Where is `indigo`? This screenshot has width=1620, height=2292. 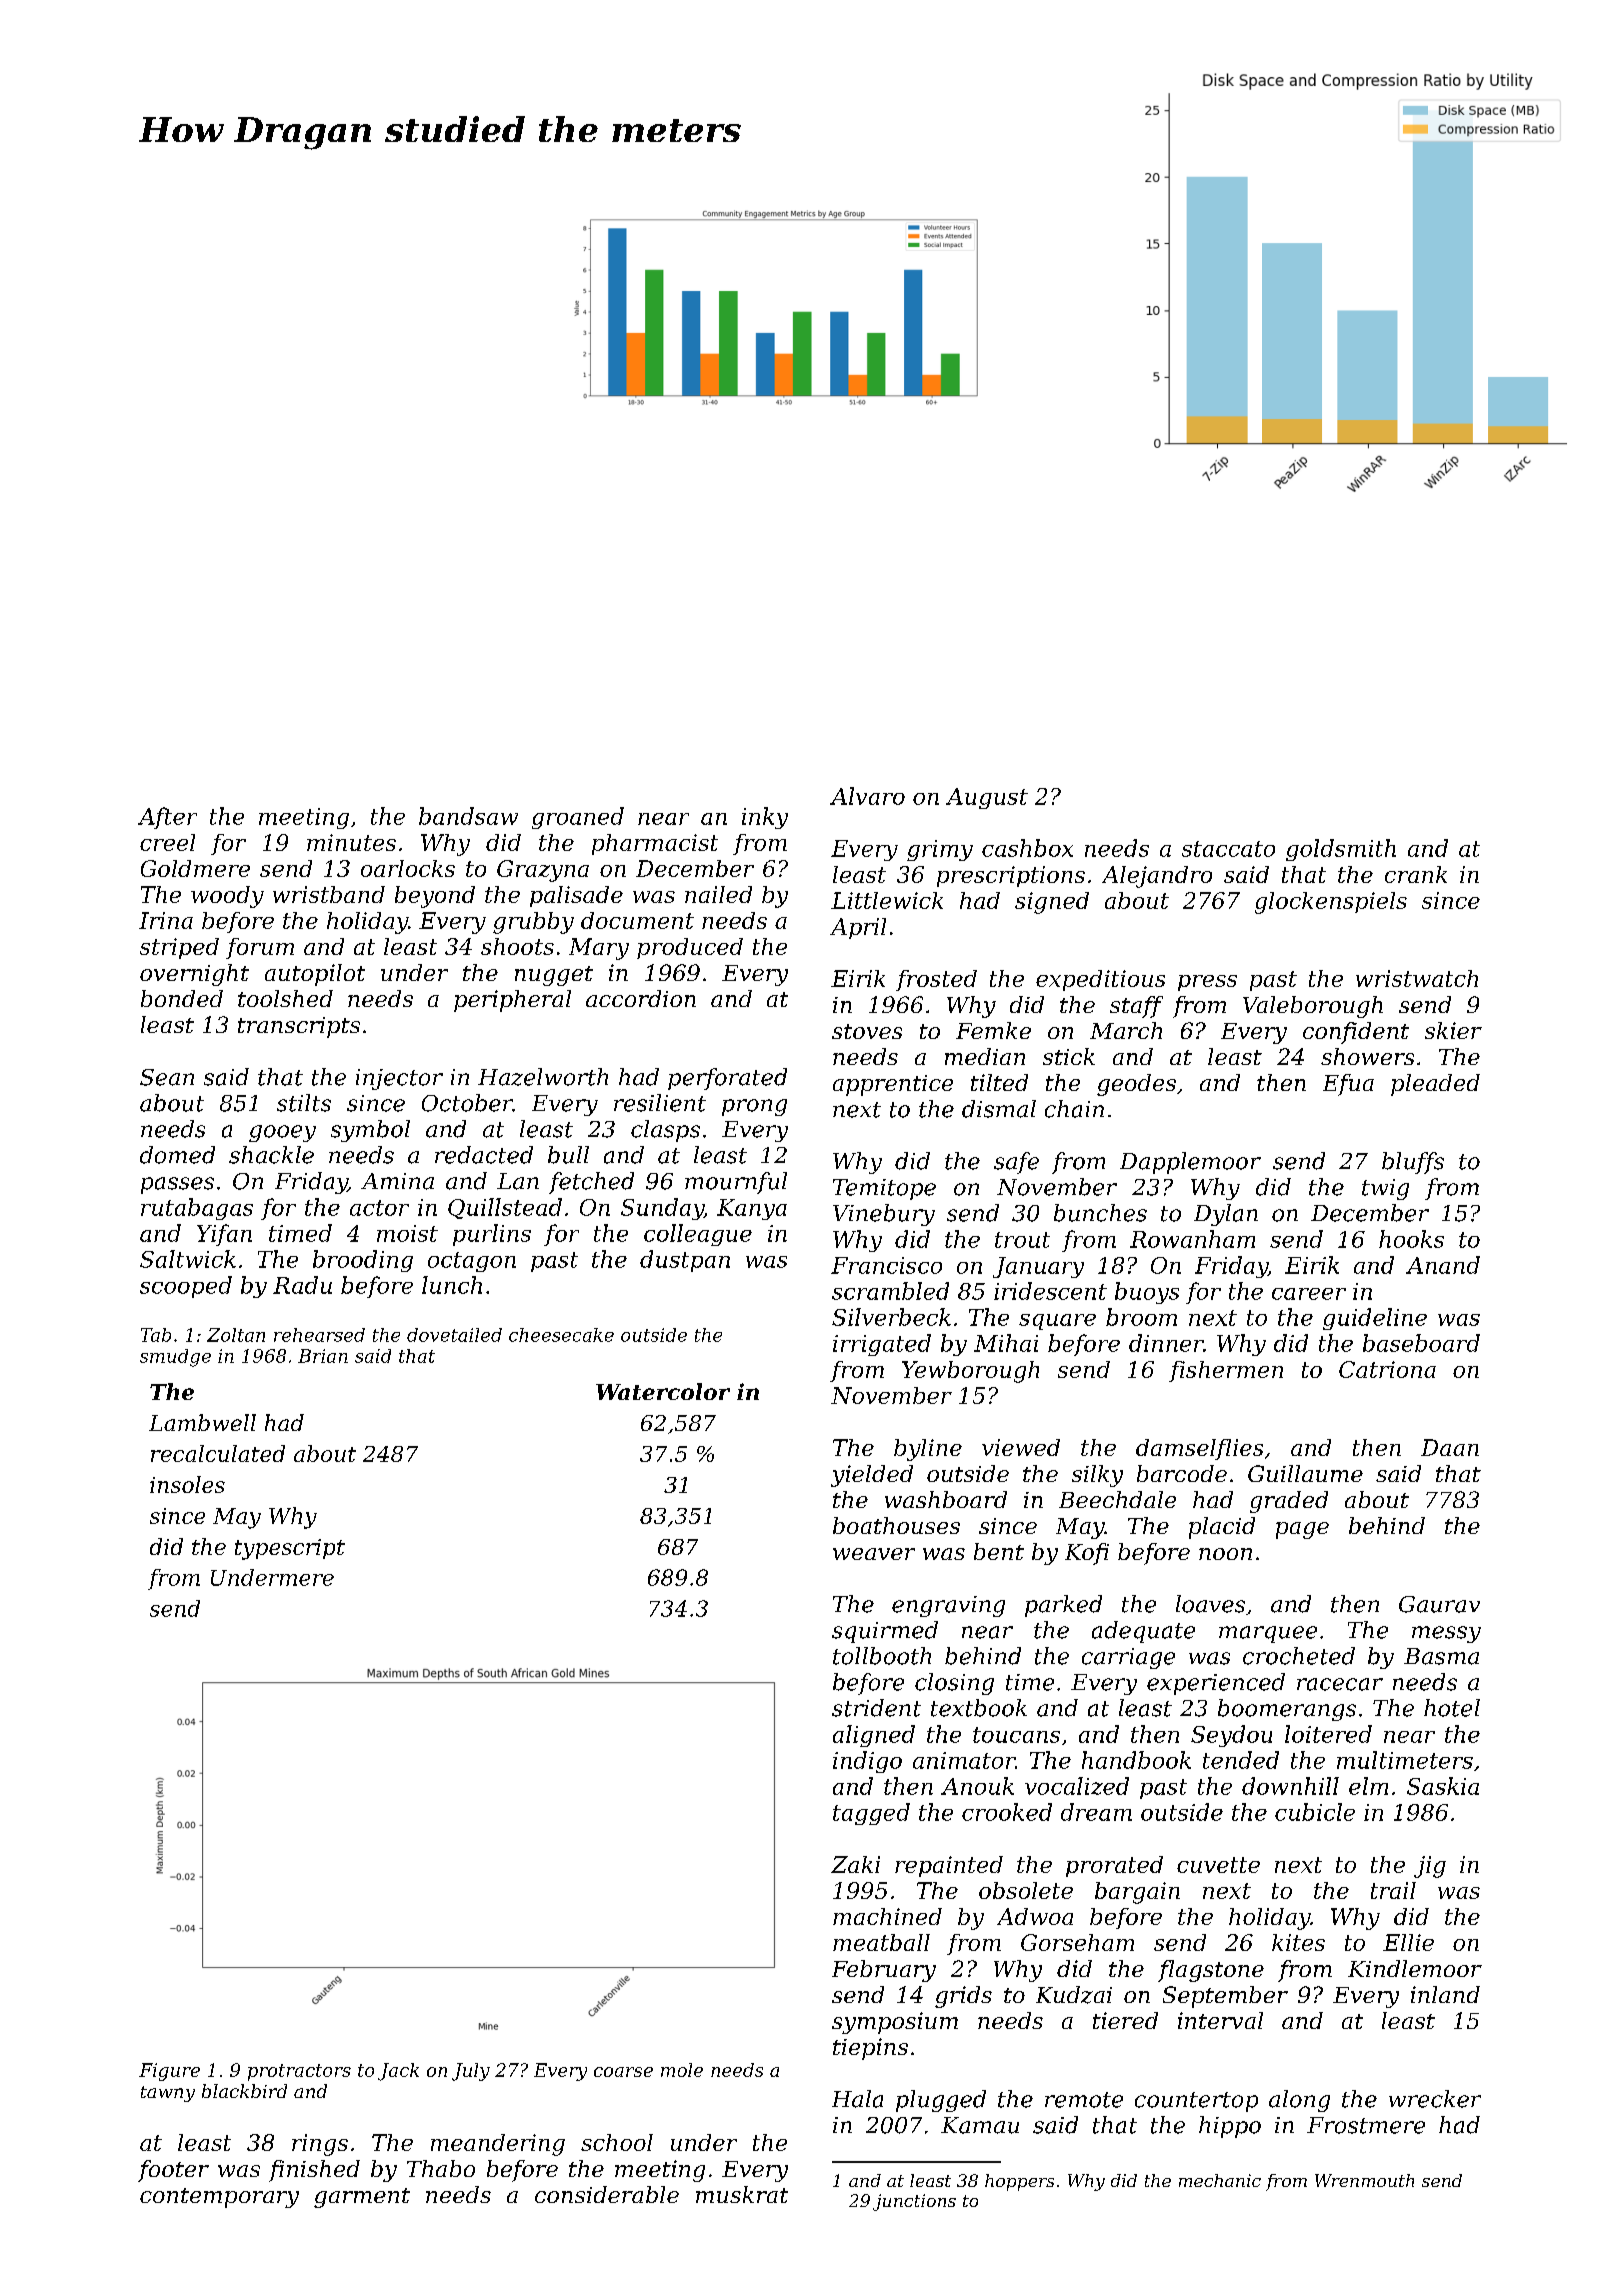 indigo is located at coordinates (867, 1762).
